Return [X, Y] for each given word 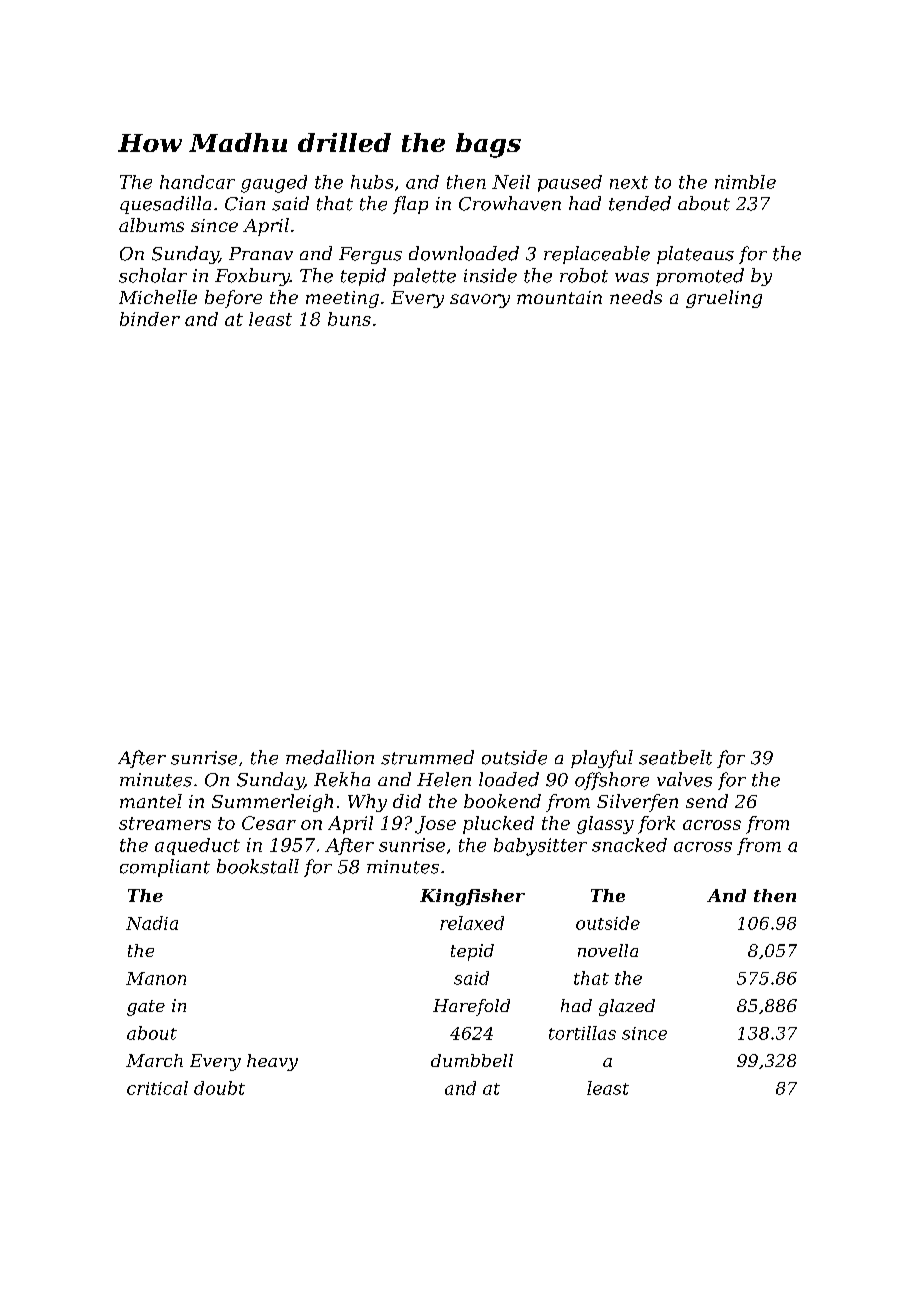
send [707, 801]
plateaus [695, 255]
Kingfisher [472, 897]
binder [150, 319]
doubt [219, 1088]
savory [480, 301]
